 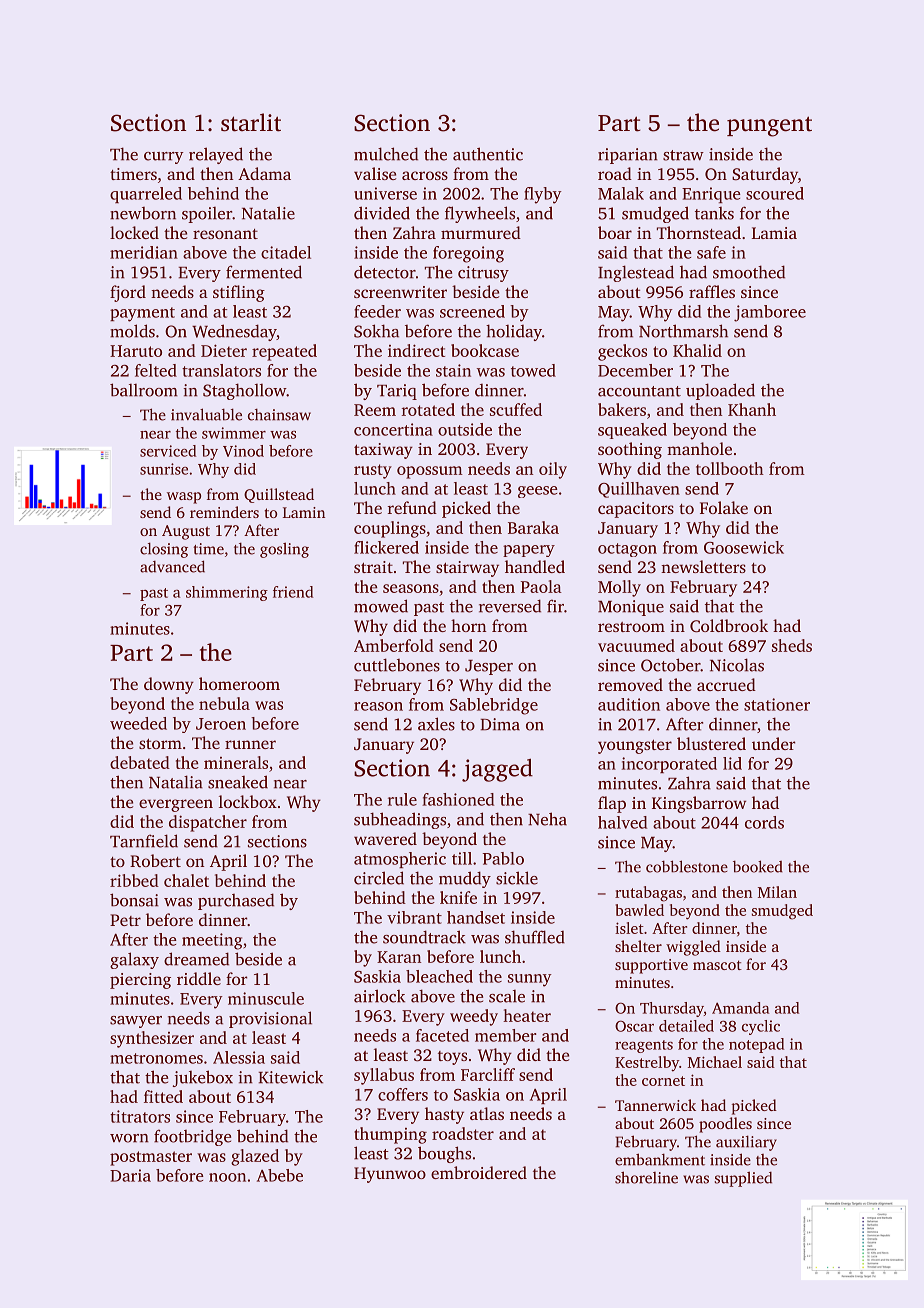 I want to click on sunny, so click(x=530, y=980).
